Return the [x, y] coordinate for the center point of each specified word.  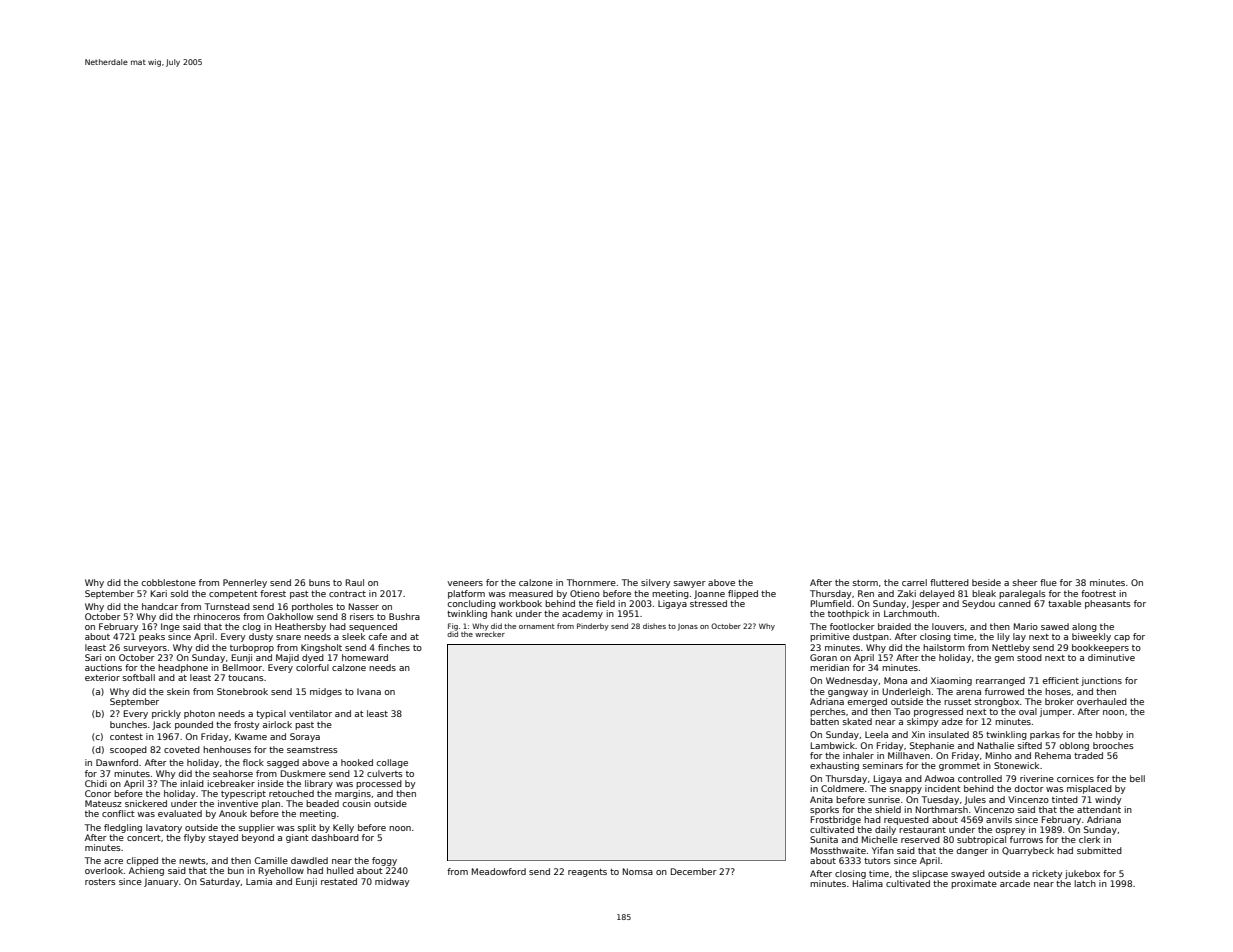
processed [379, 784]
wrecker [490, 634]
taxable [1064, 603]
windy [1108, 800]
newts [192, 861]
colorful [312, 667]
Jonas [688, 627]
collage [392, 763]
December [694, 871]
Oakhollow [290, 616]
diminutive [1111, 657]
